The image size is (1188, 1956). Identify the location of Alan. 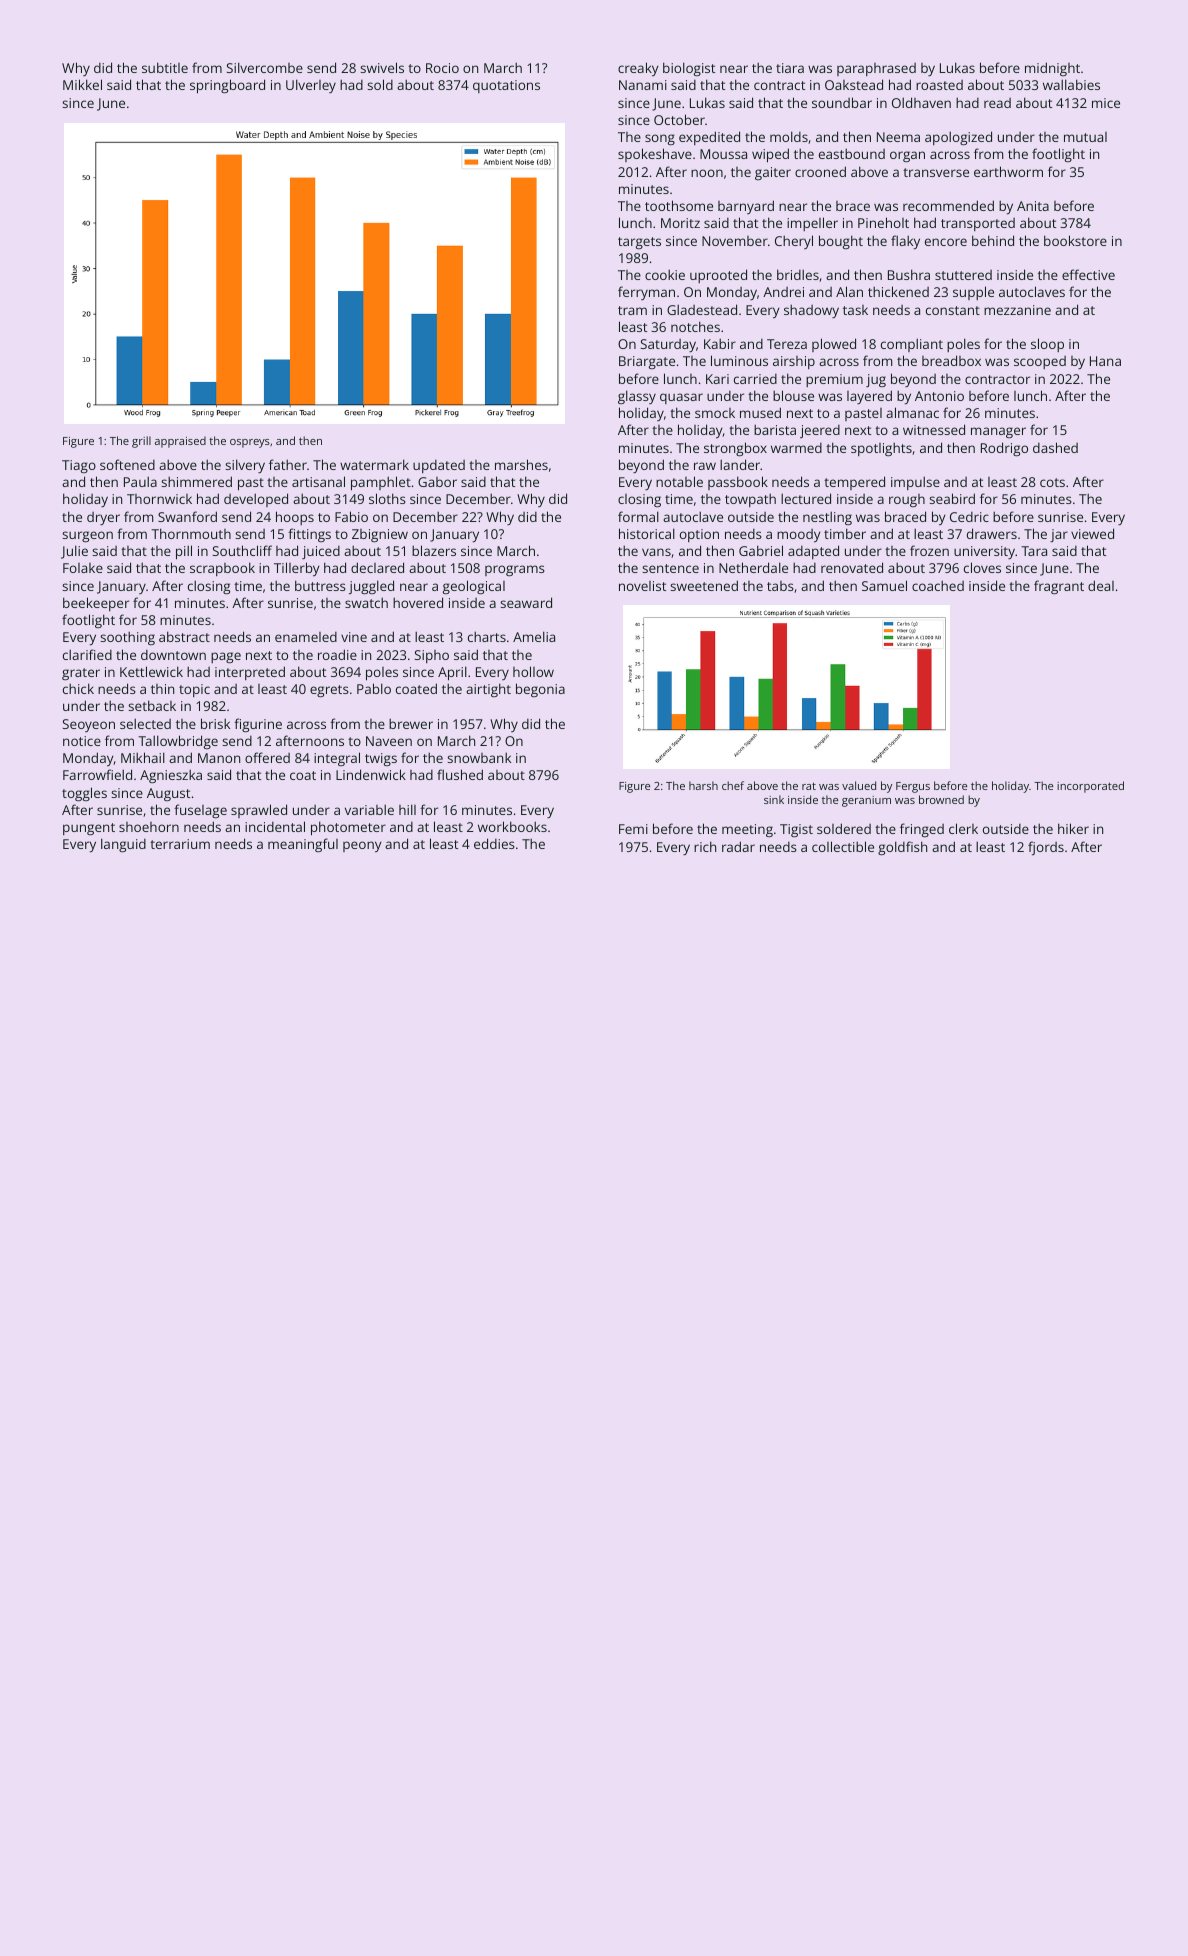
(849, 291).
